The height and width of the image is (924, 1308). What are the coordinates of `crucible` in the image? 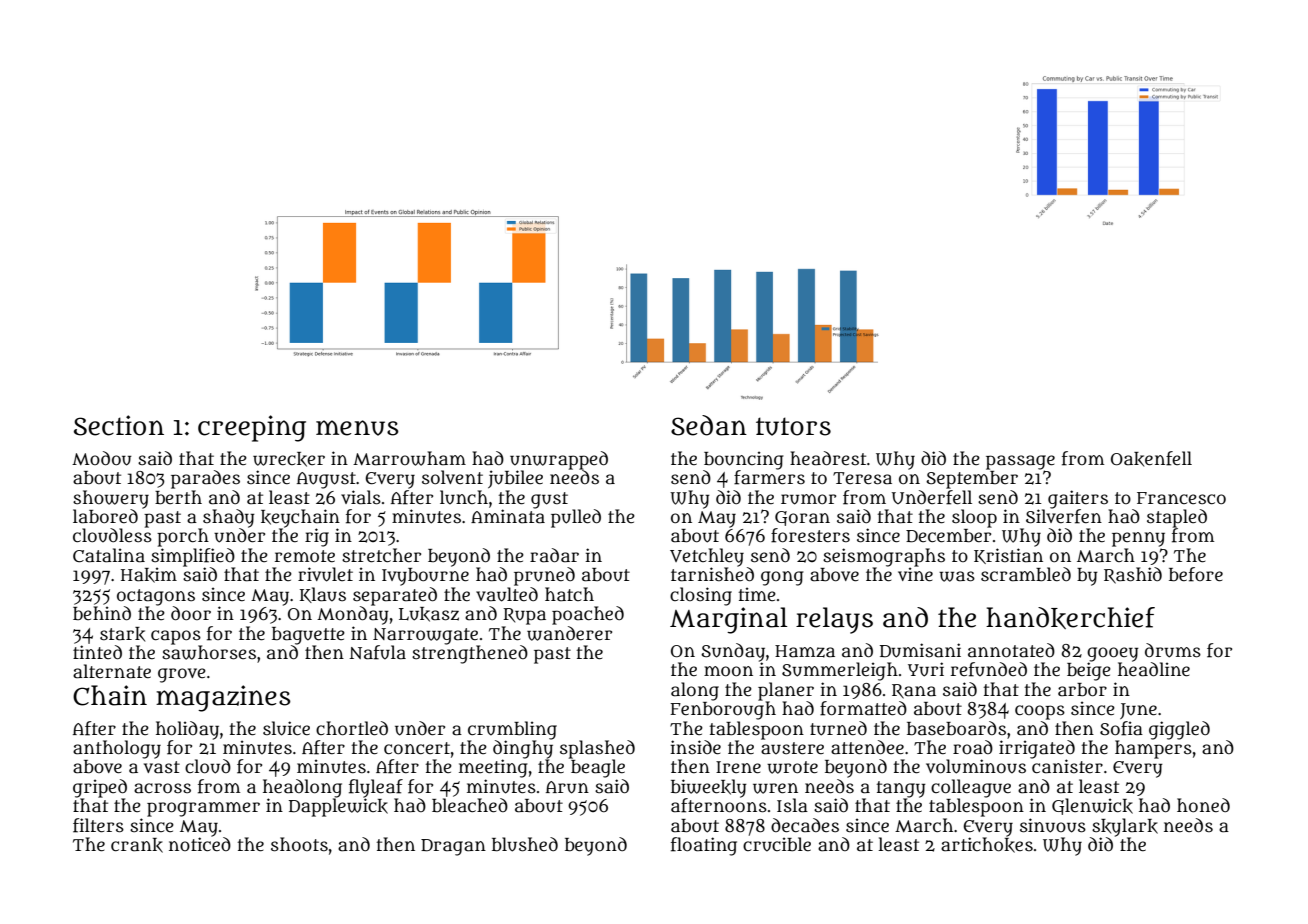 It's located at (777, 844).
